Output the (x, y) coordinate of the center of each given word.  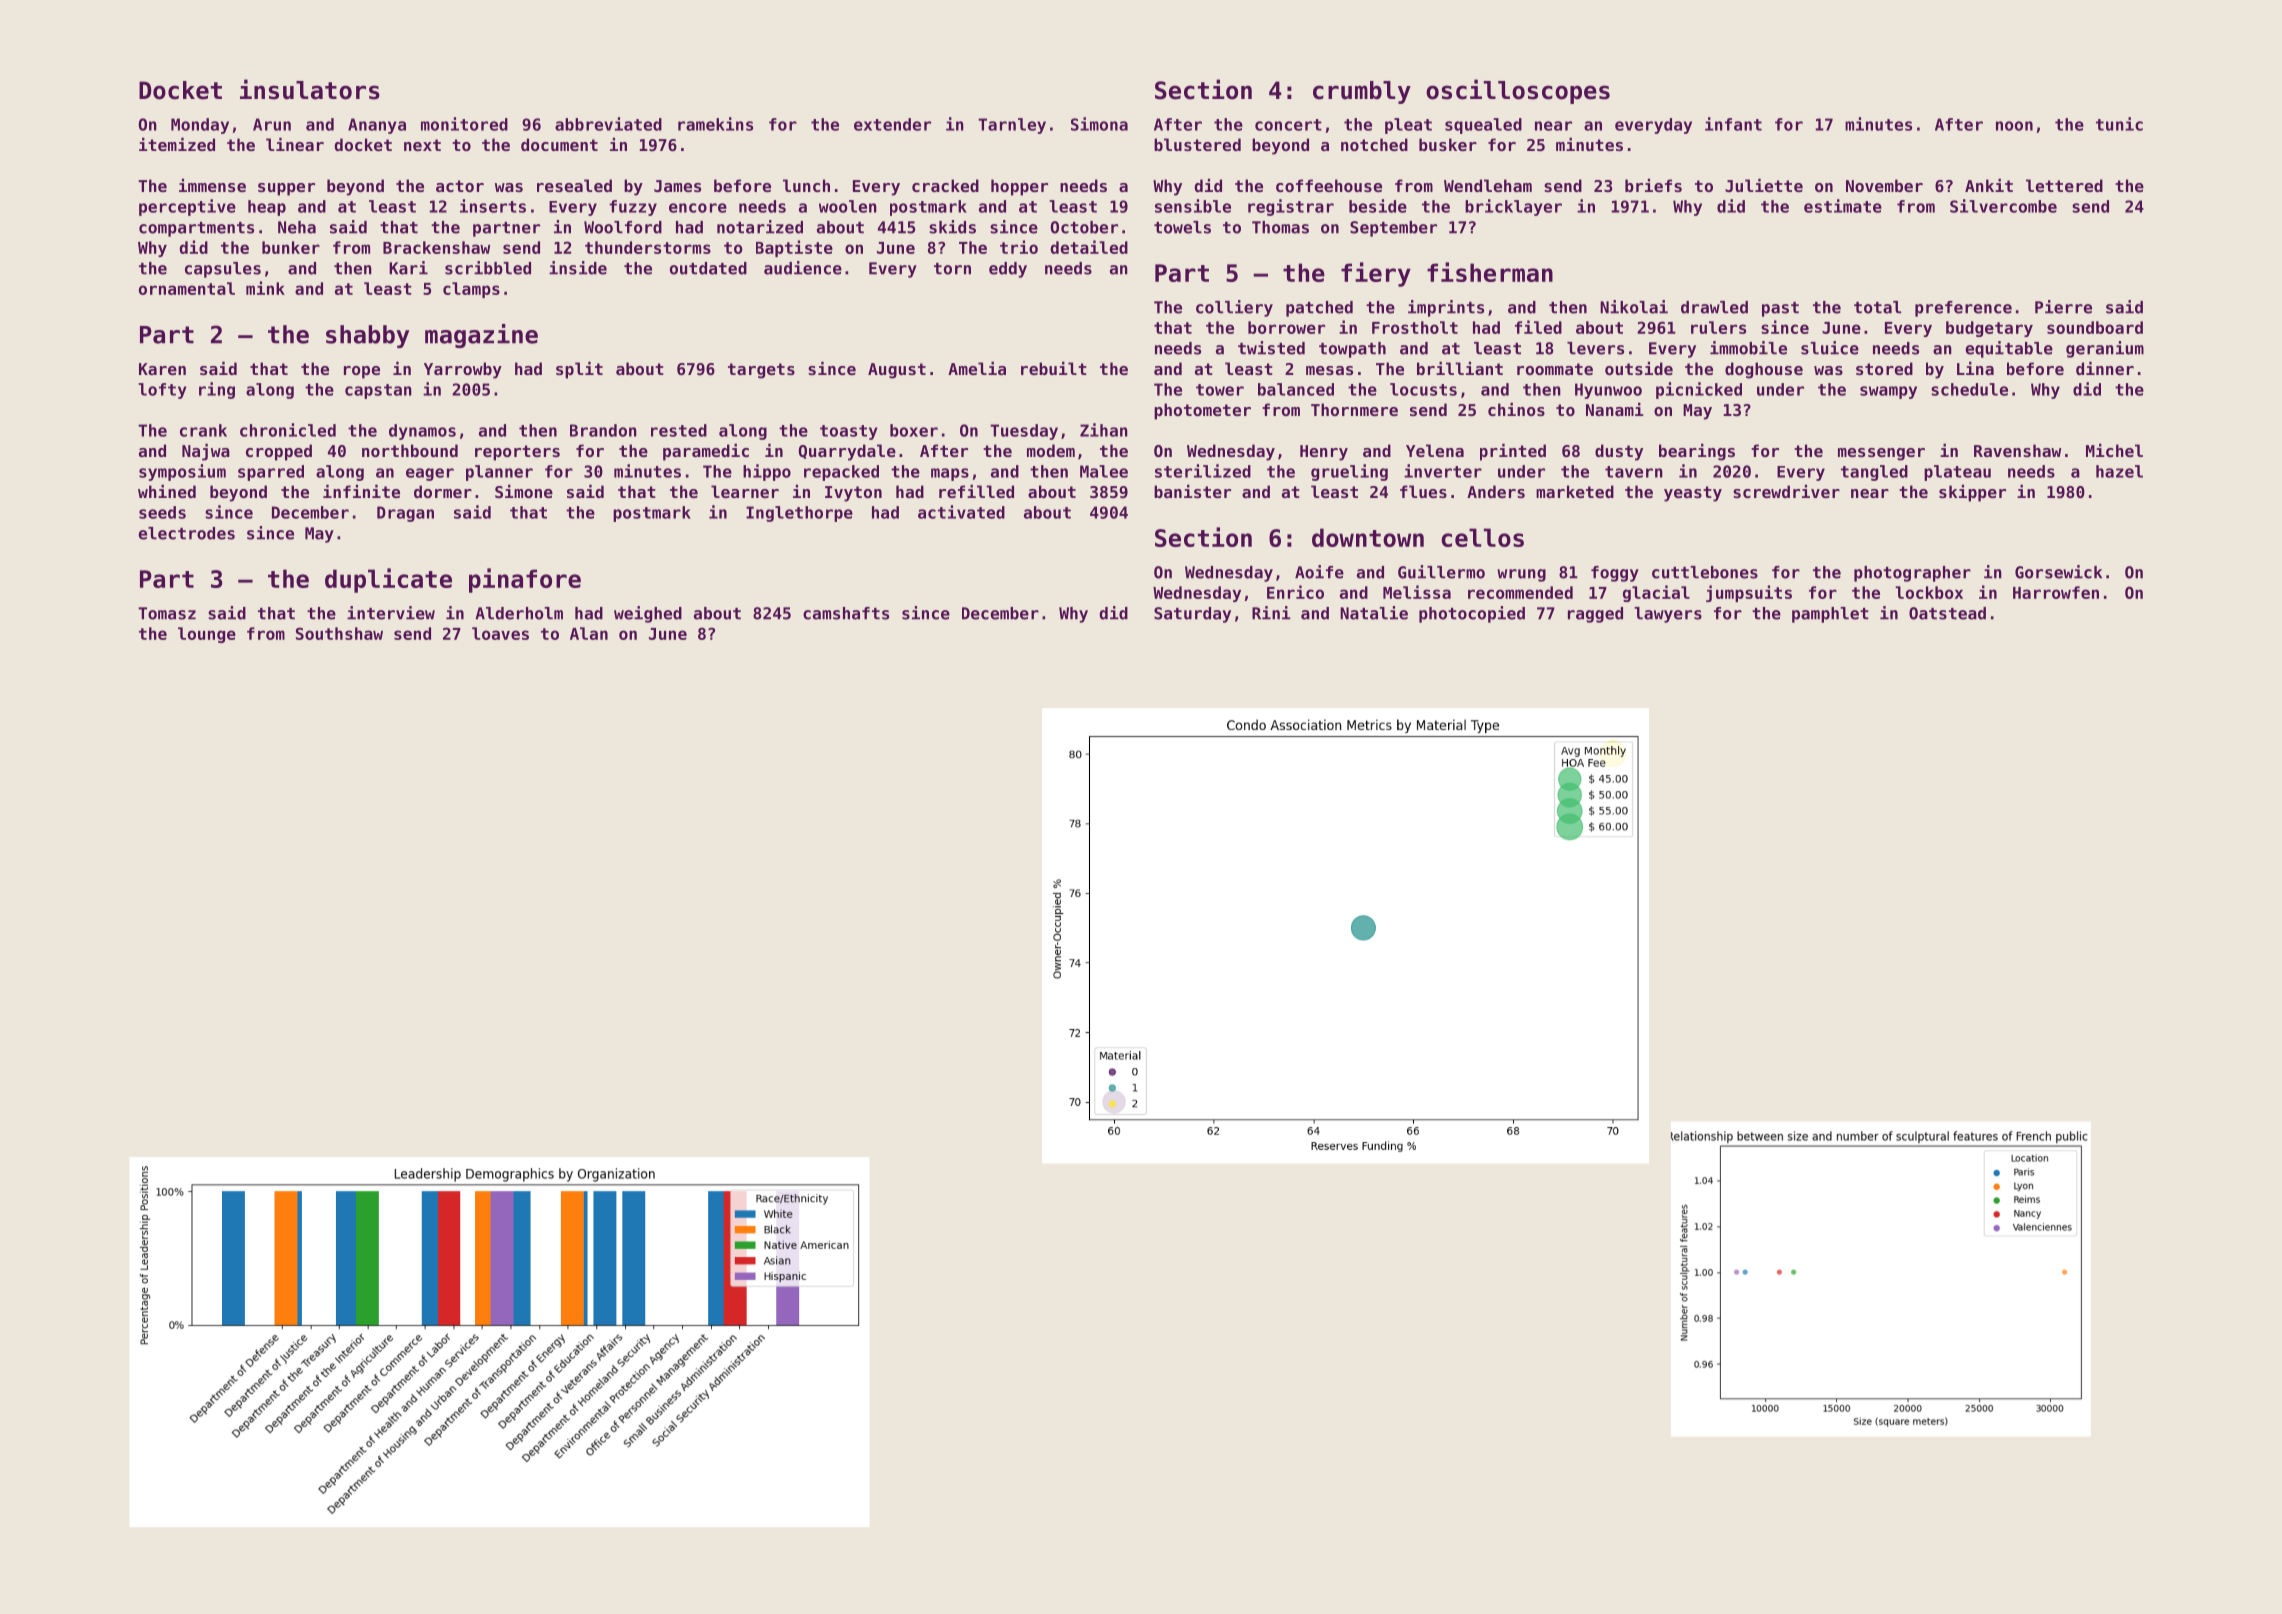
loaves (500, 633)
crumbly (1362, 92)
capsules (223, 270)
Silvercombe (2003, 206)
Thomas (1280, 227)
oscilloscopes (1518, 91)
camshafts (846, 613)
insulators (310, 89)
